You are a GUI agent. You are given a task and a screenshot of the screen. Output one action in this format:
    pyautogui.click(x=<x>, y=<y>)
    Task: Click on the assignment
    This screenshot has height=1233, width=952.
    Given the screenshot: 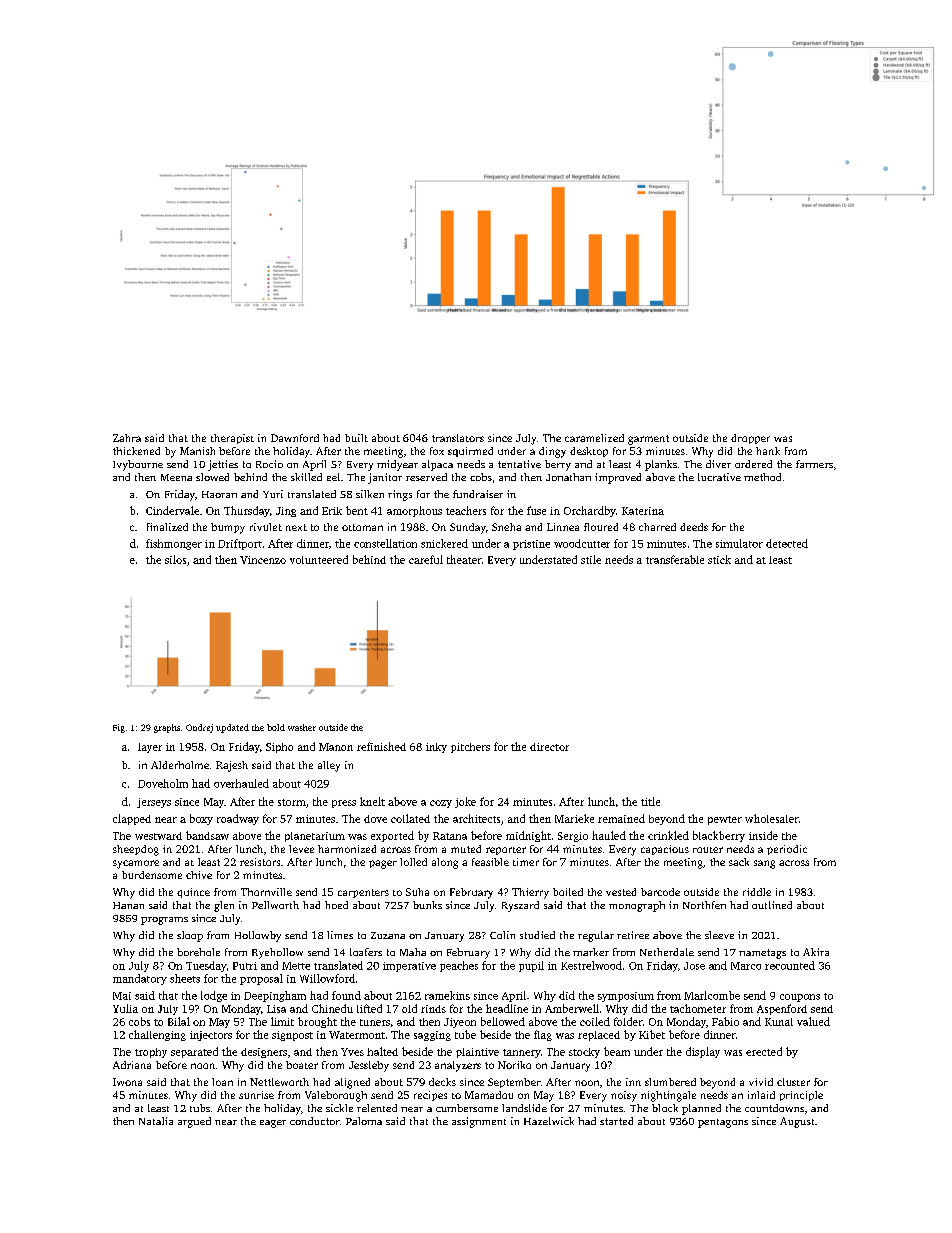 What is the action you would take?
    pyautogui.click(x=479, y=1122)
